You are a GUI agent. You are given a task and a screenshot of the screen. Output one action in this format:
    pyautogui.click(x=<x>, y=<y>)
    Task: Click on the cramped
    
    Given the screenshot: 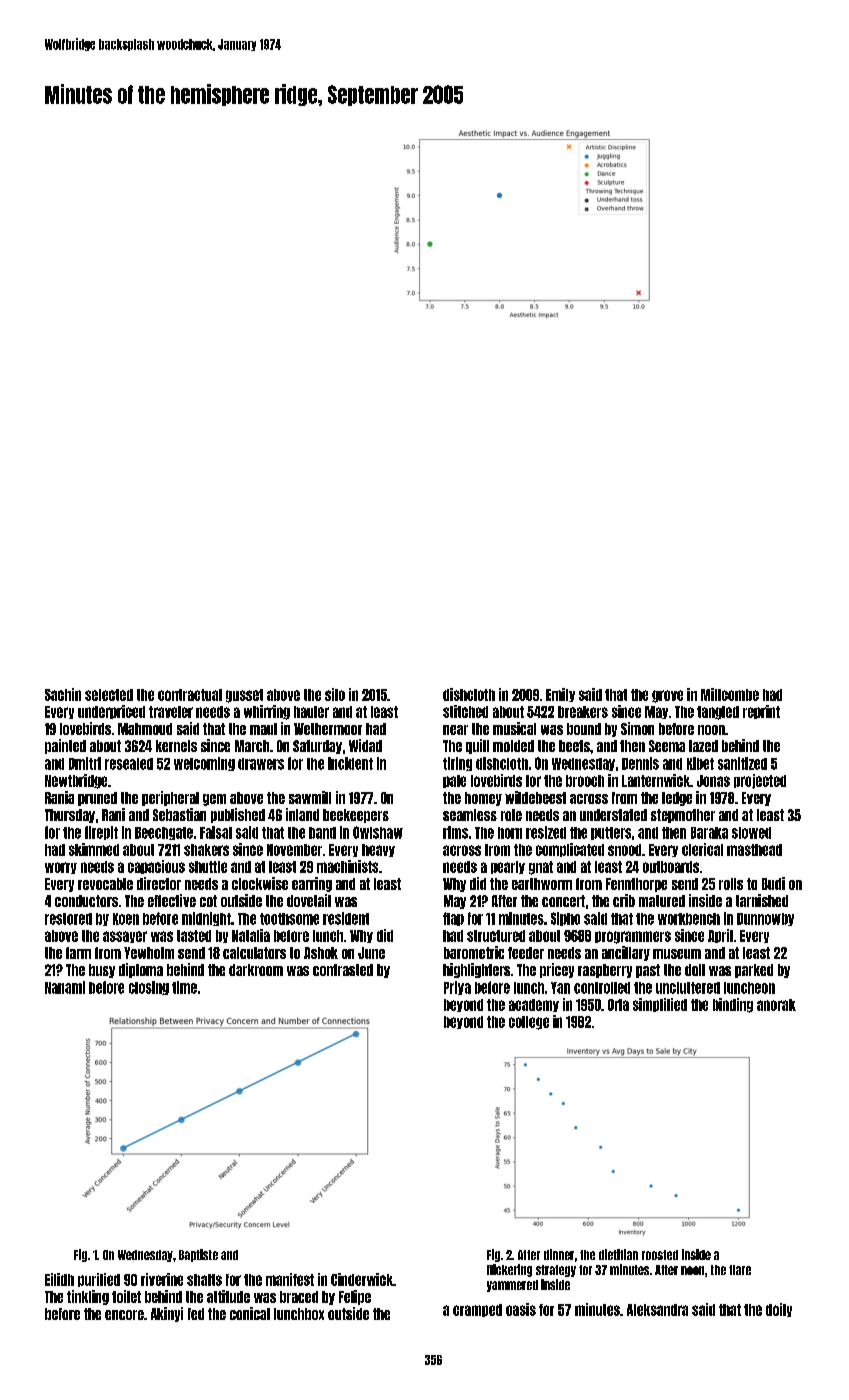 What is the action you would take?
    pyautogui.click(x=477, y=1310)
